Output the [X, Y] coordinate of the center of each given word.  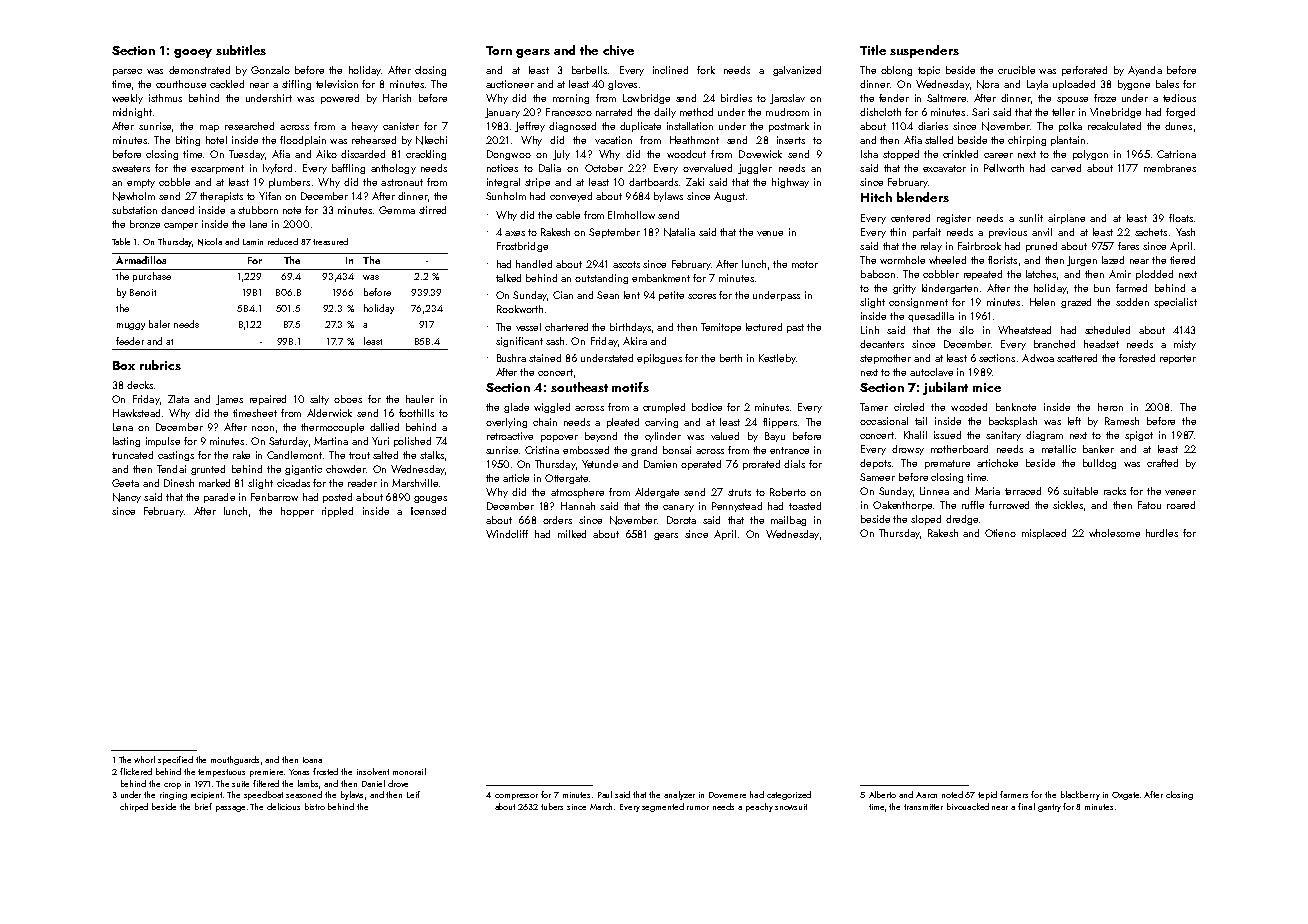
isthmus [165, 98]
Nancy [127, 498]
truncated [132, 455]
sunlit [1031, 218]
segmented [663, 807]
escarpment [217, 169]
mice [987, 387]
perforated [1084, 71]
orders [557, 520]
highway [790, 183]
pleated [623, 423]
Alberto [882, 794]
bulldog [1099, 464]
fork [706, 70]
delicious [283, 806]
